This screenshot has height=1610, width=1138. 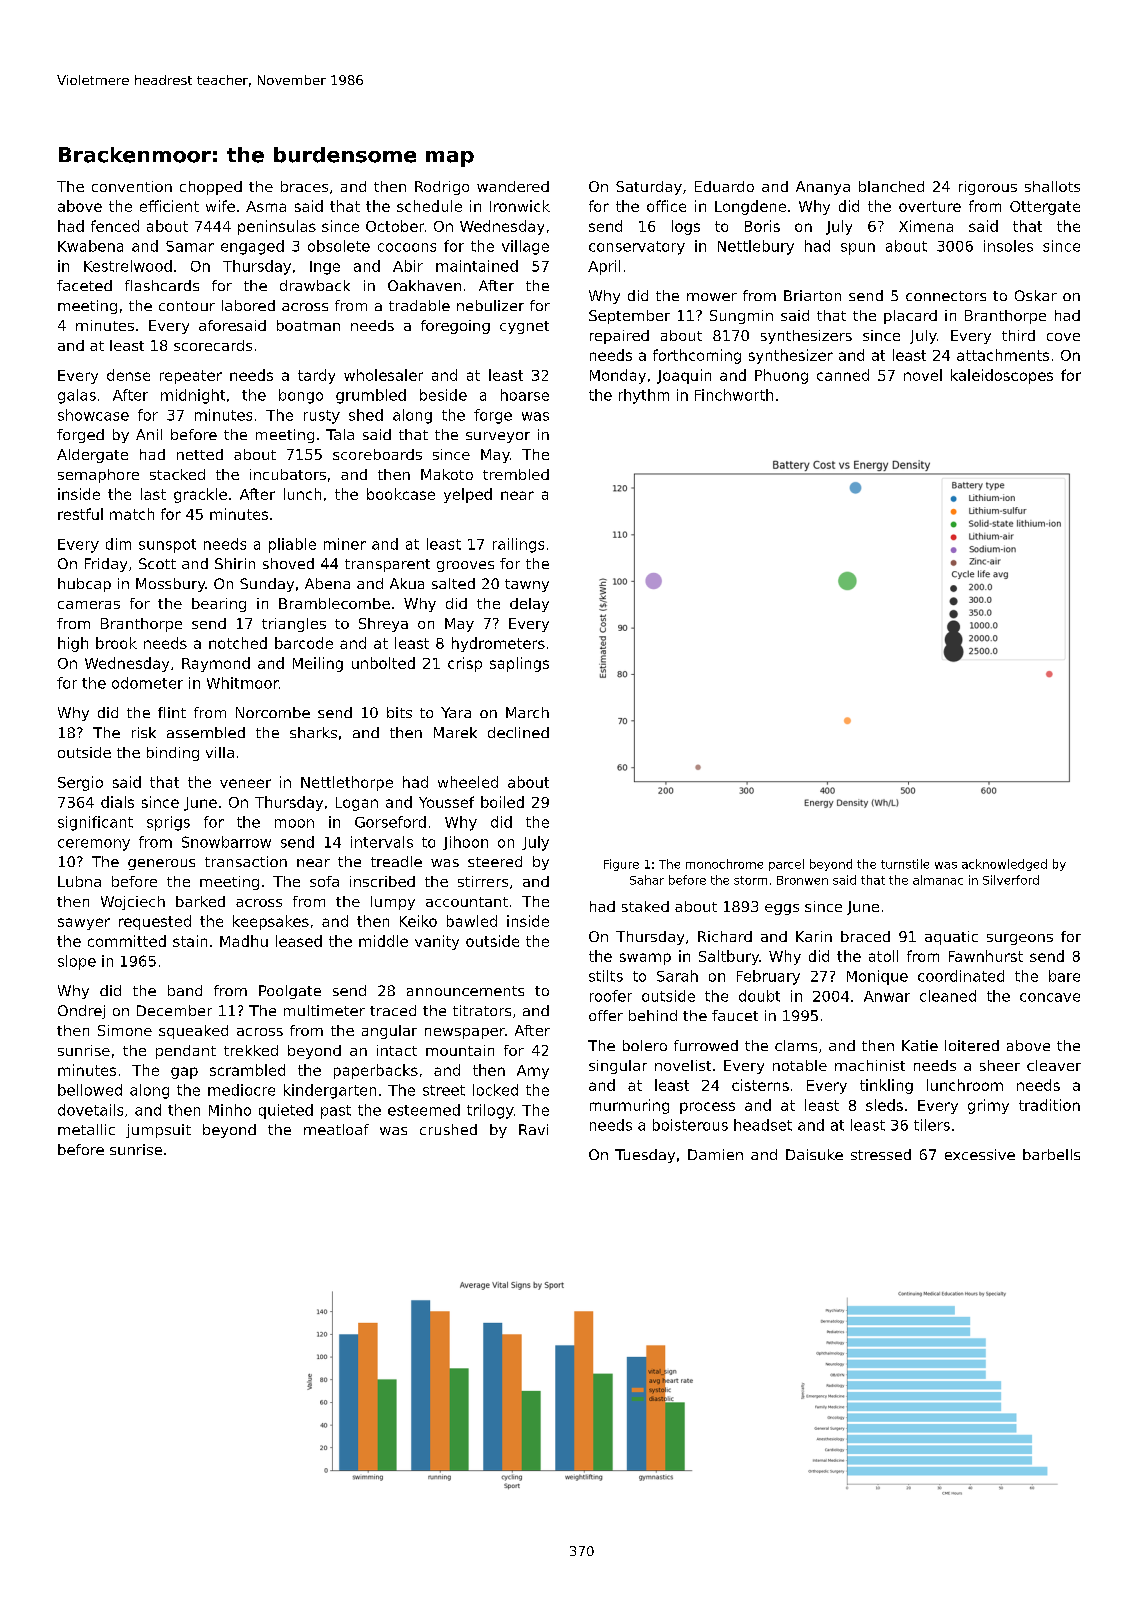 What do you see at coordinates (519, 664) in the screenshot?
I see `saplings` at bounding box center [519, 664].
